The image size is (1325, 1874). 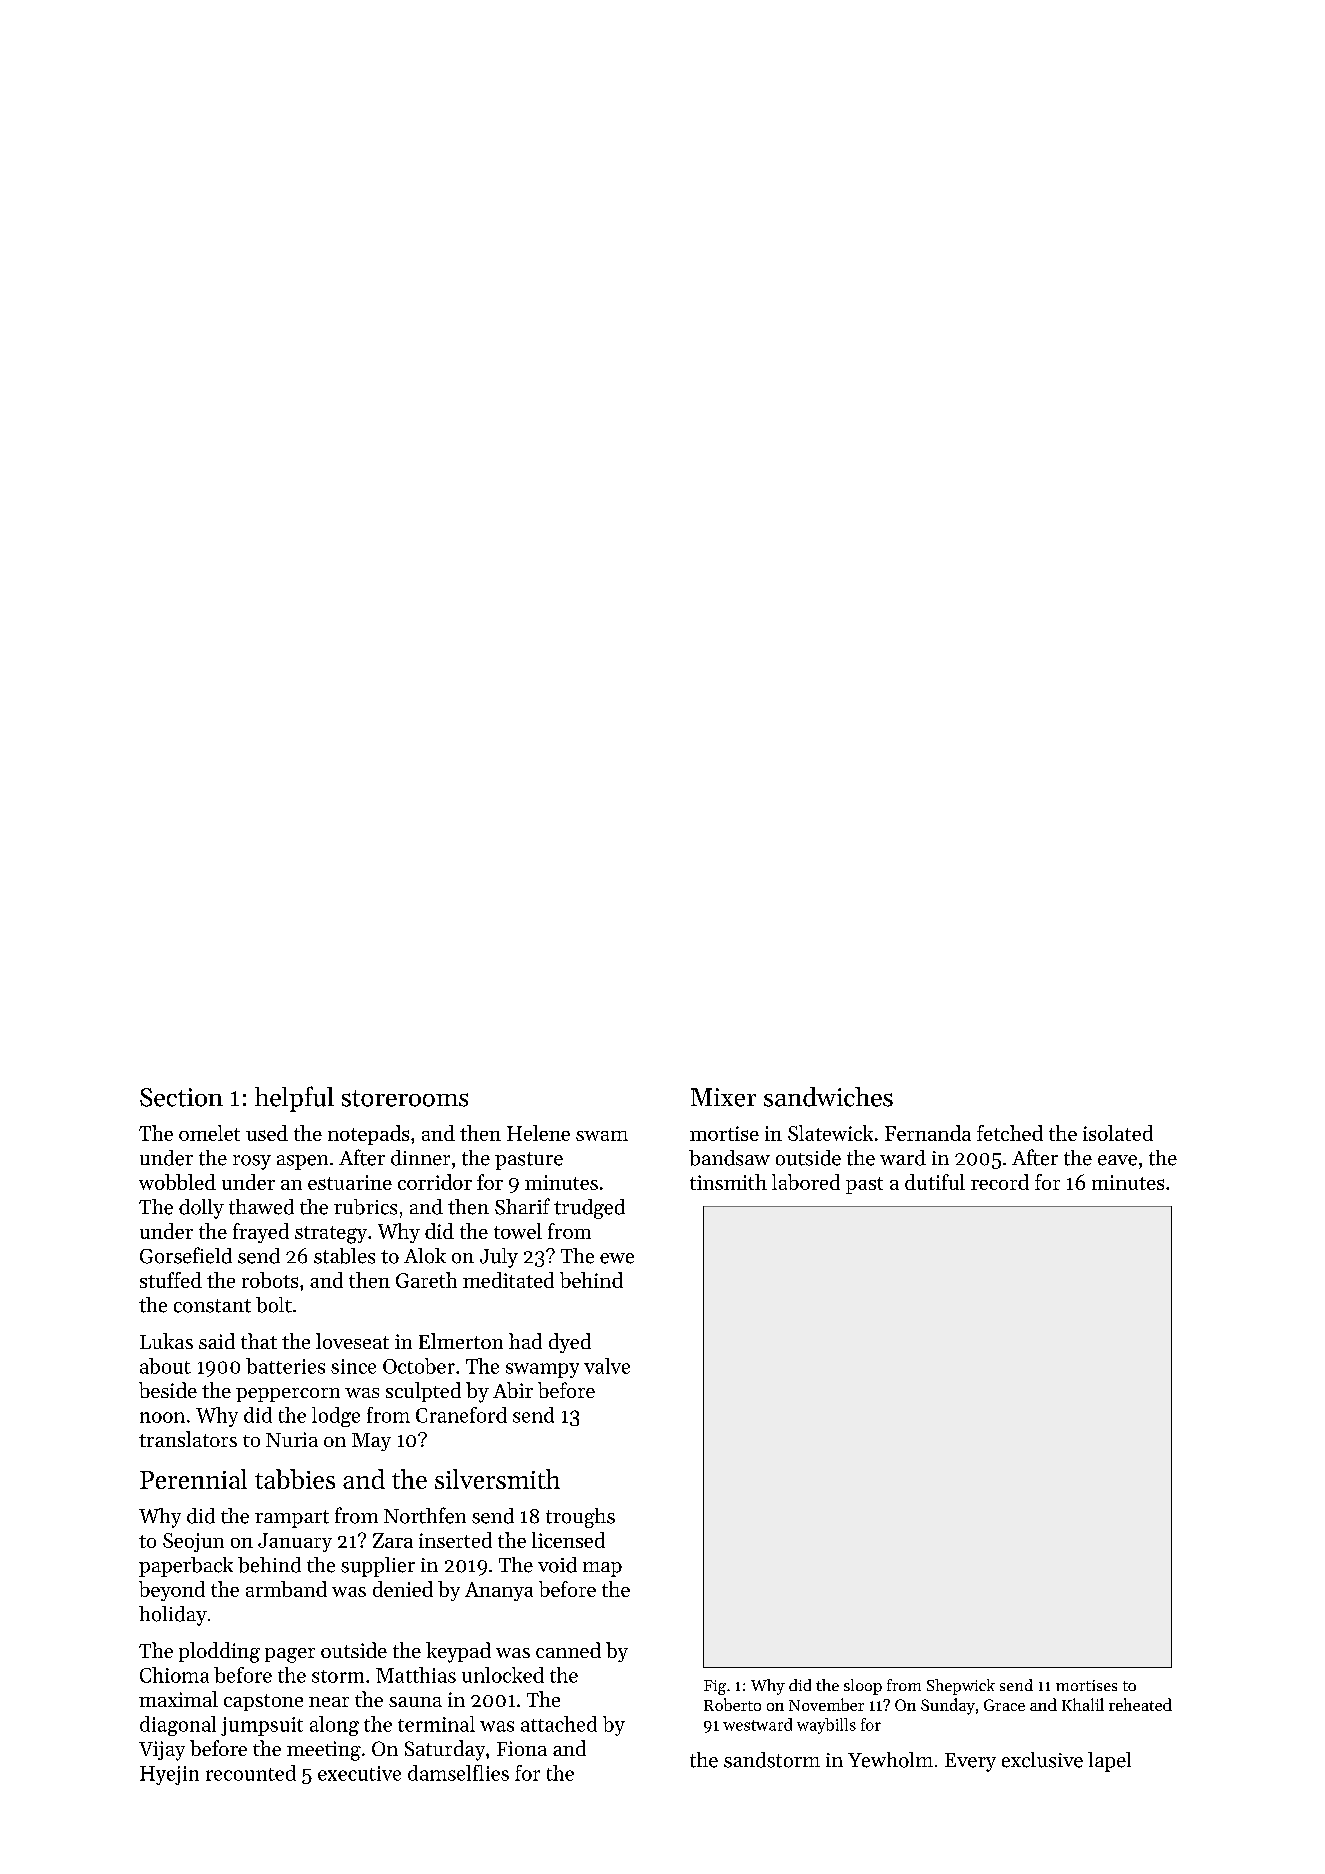 What do you see at coordinates (499, 1591) in the document?
I see `Ananya` at bounding box center [499, 1591].
